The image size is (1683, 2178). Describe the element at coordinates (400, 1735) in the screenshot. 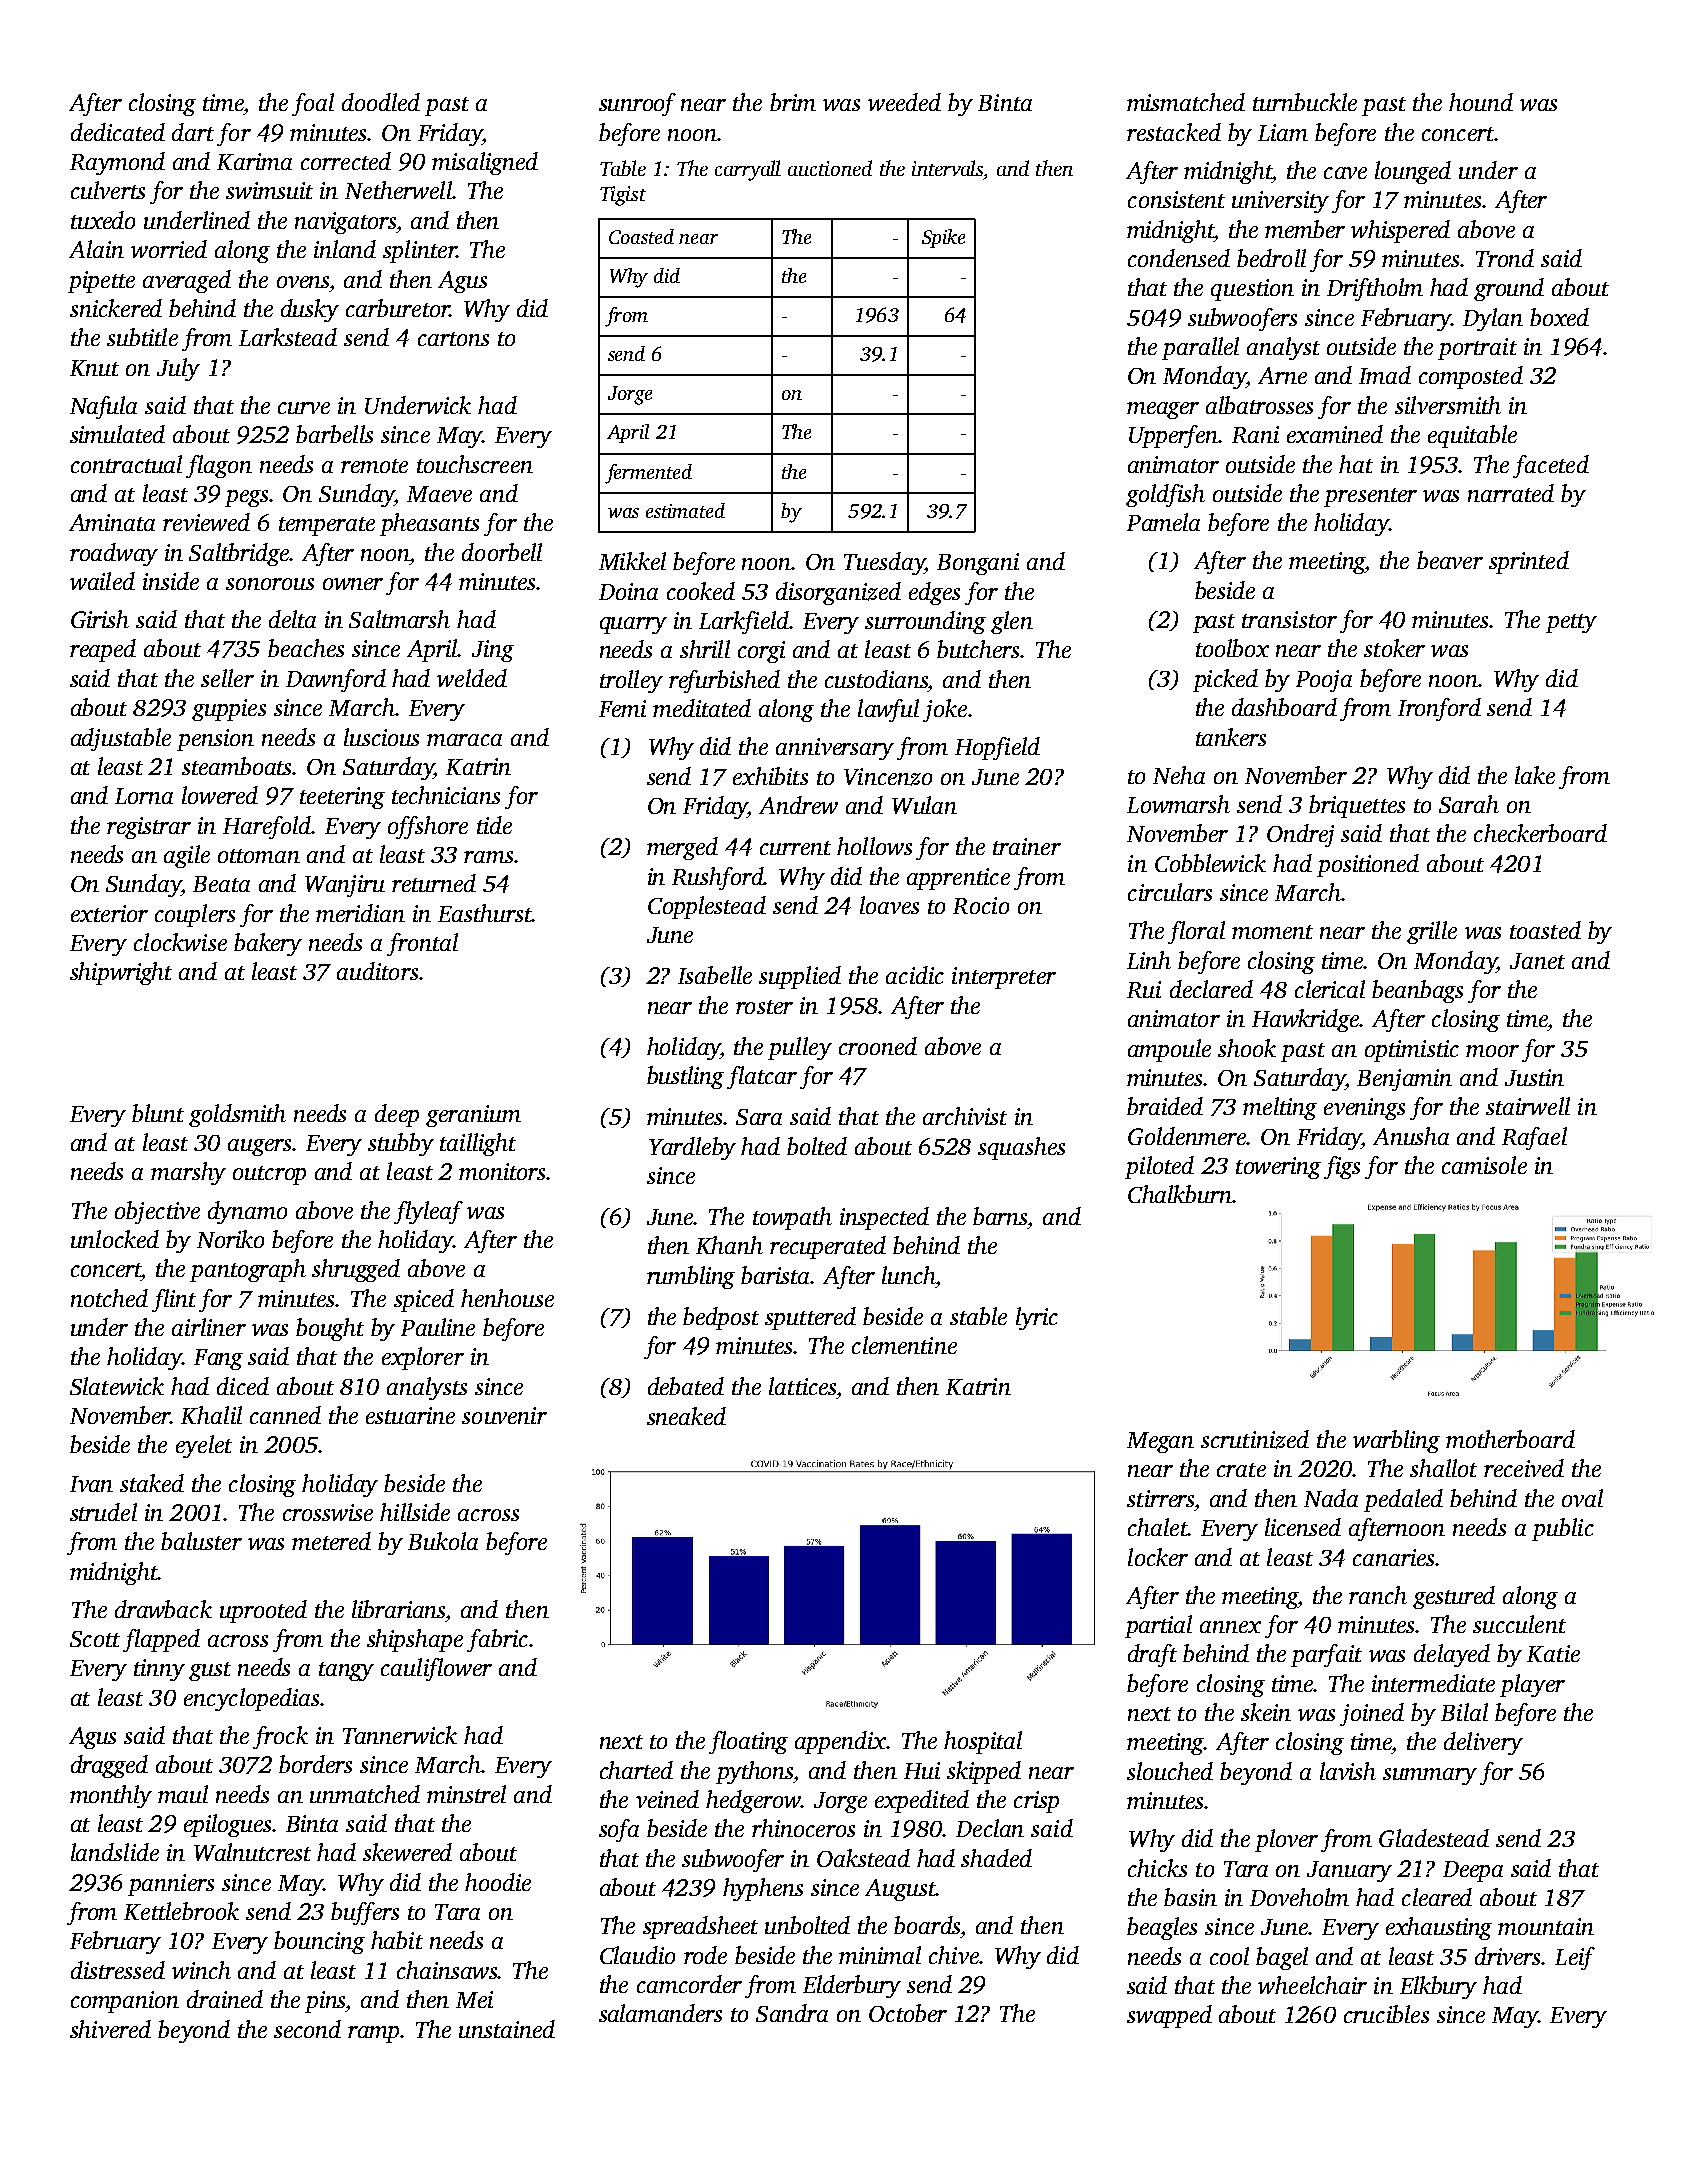

I see `Tannerwick` at that location.
